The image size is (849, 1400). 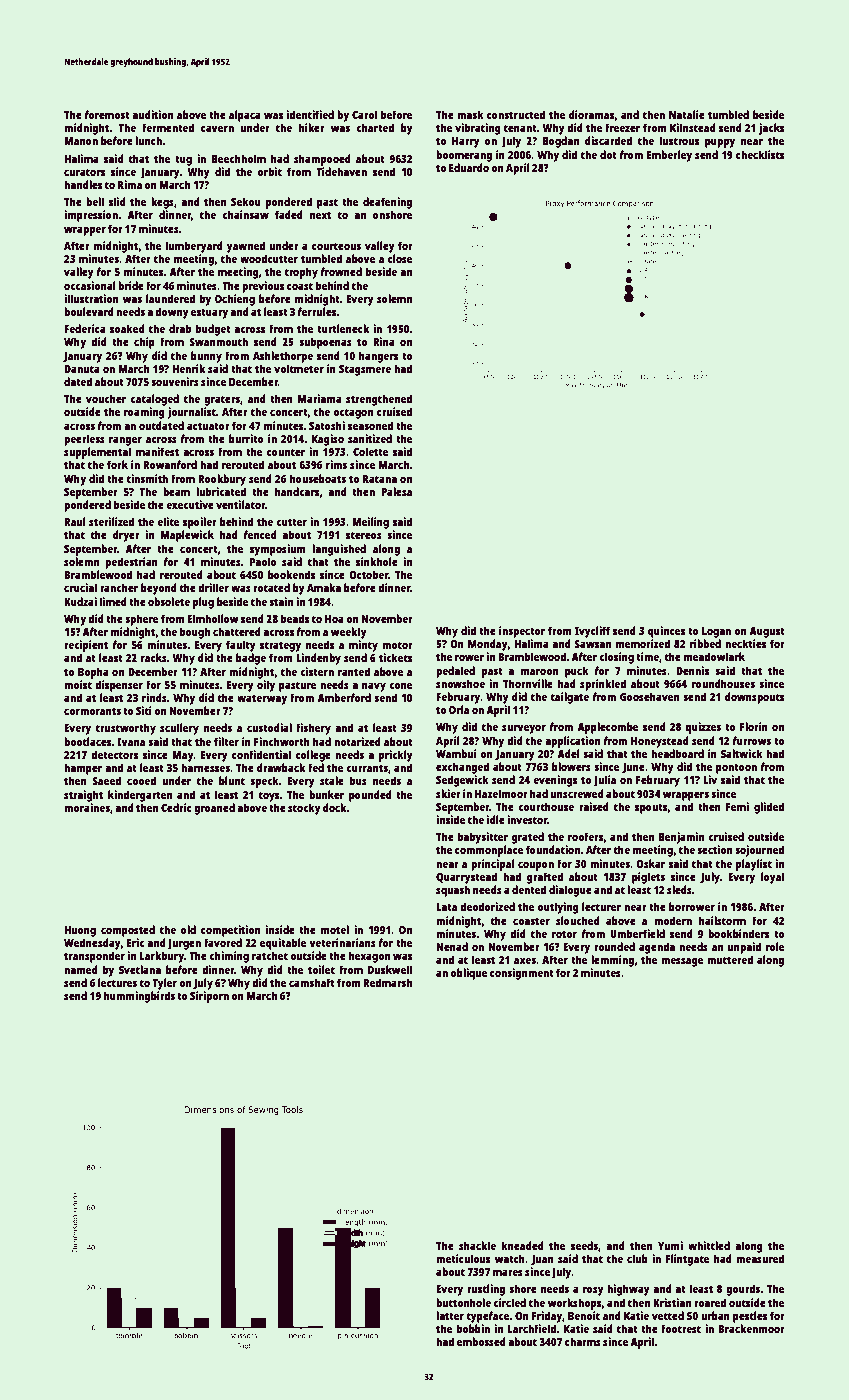 What do you see at coordinates (320, 215) in the screenshot?
I see `next` at bounding box center [320, 215].
